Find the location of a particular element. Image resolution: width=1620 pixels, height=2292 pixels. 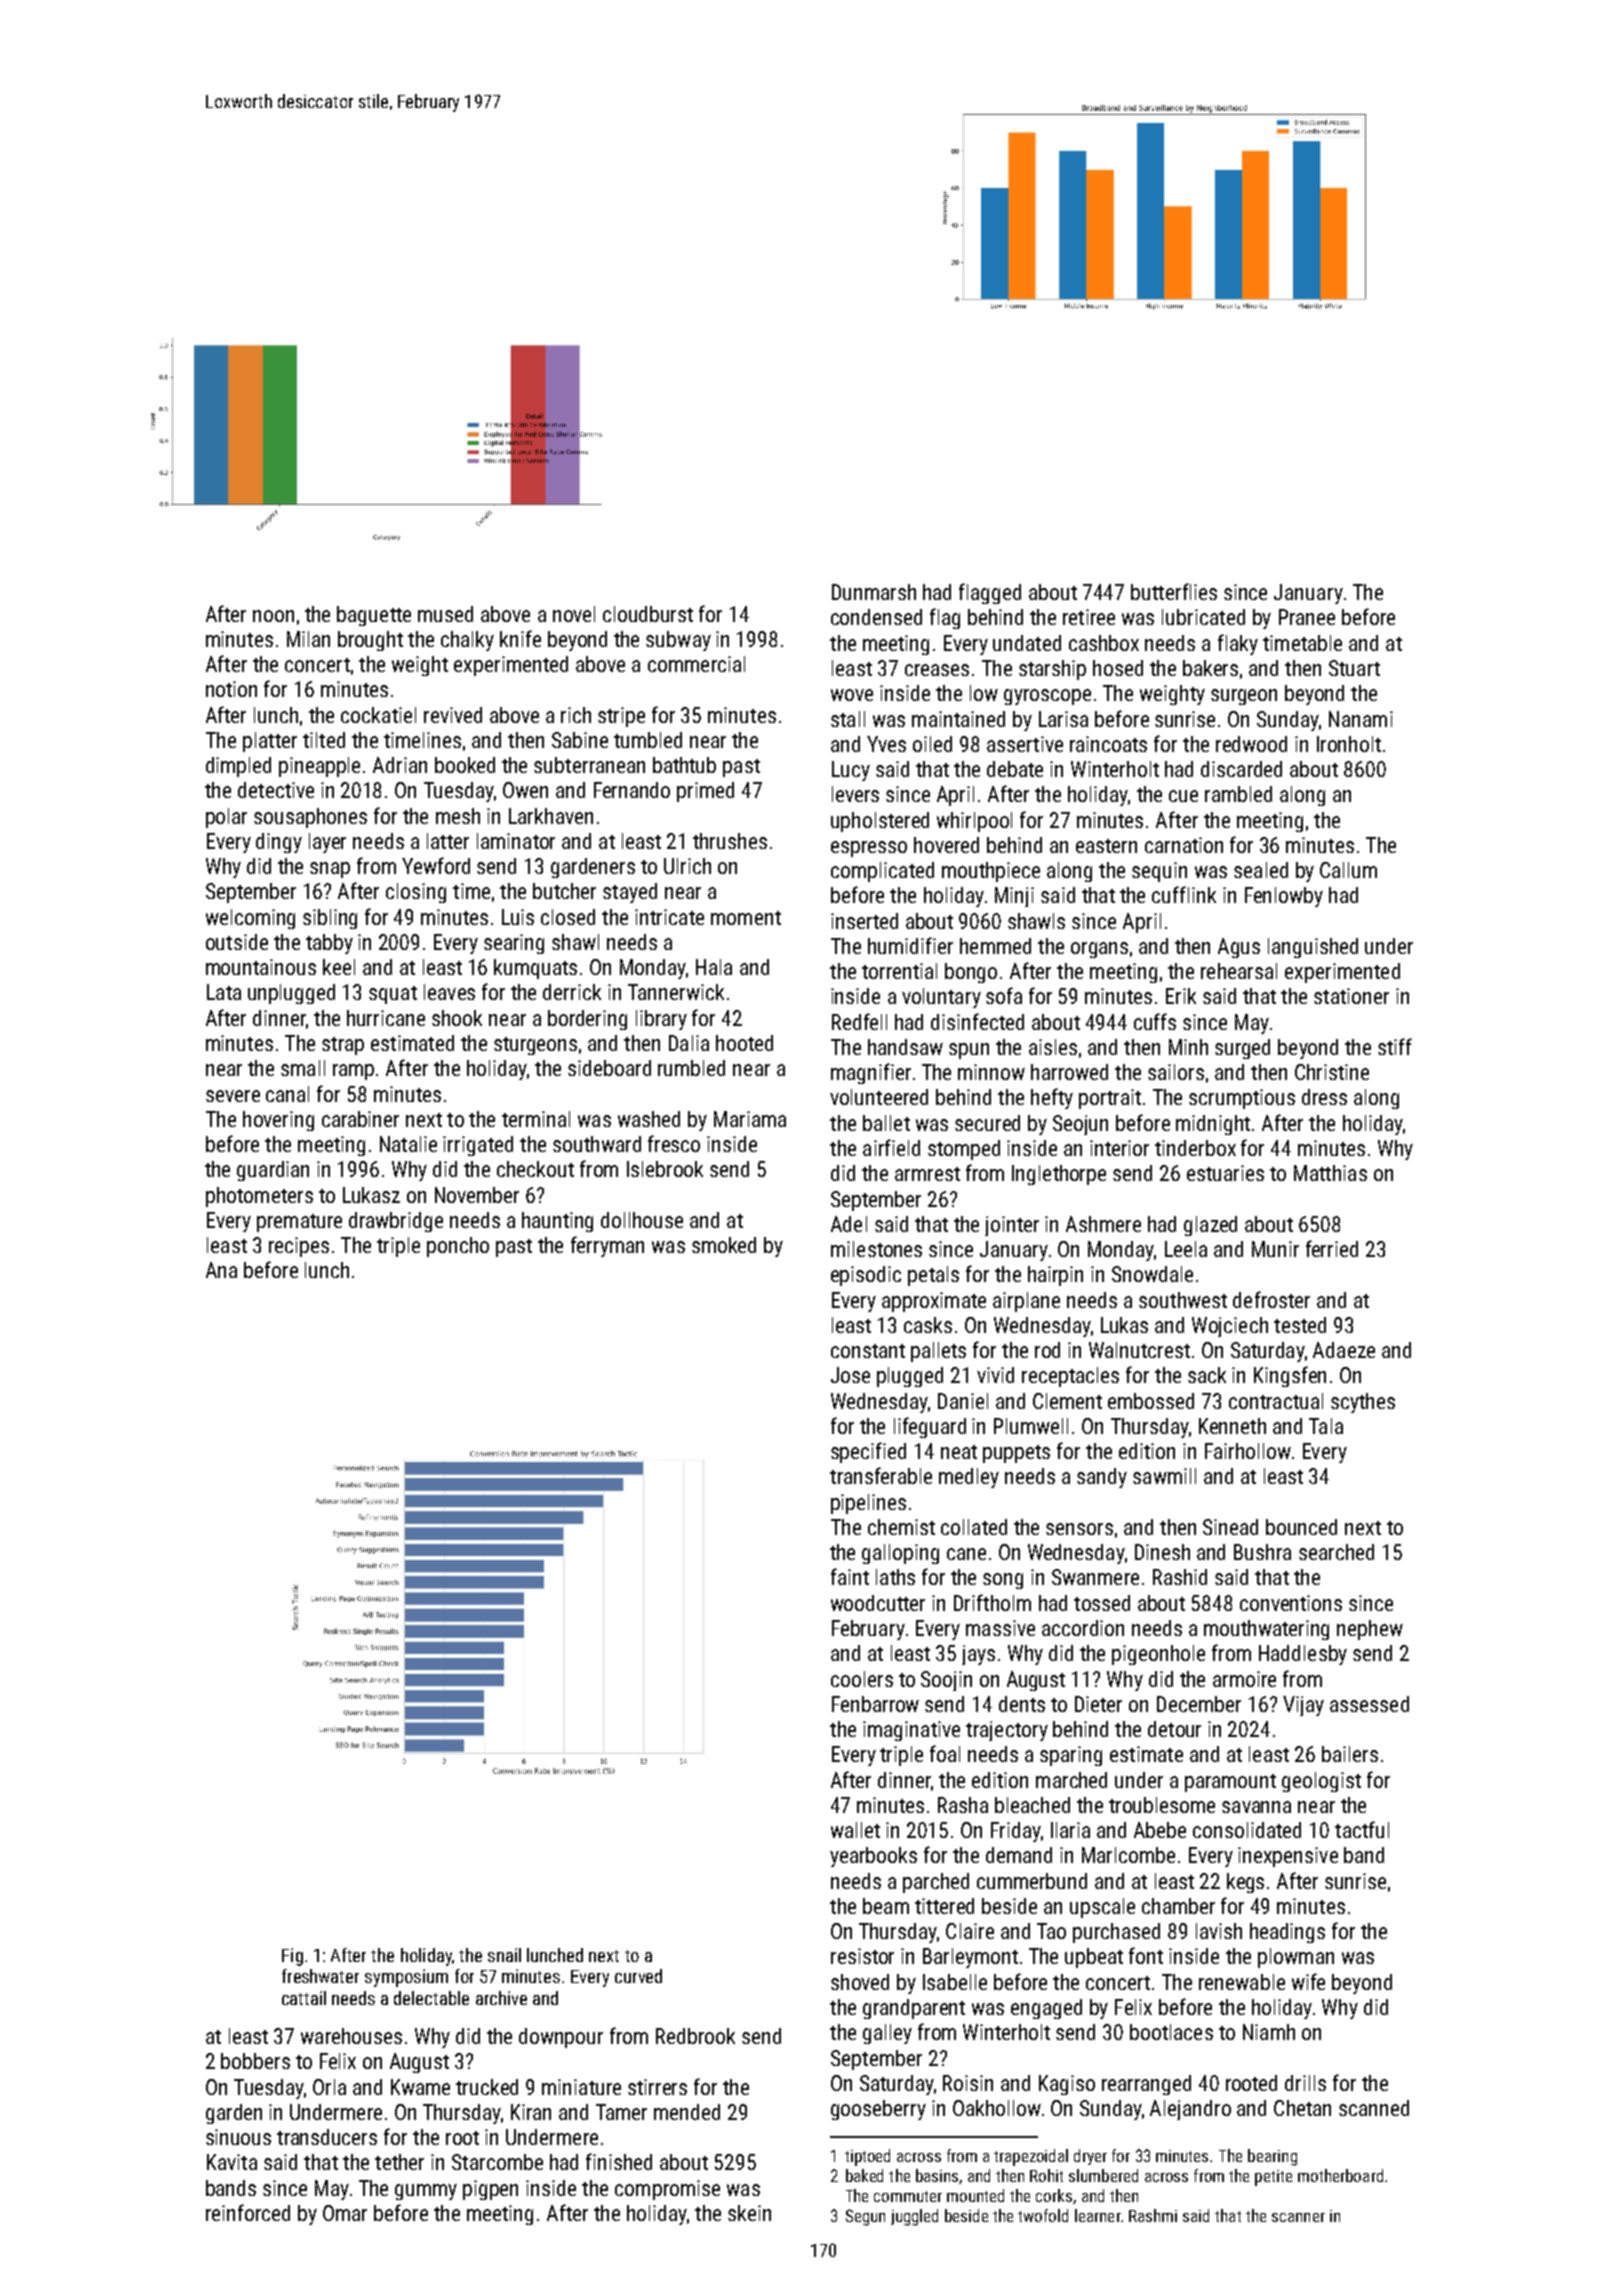

freshwater is located at coordinates (320, 1976).
